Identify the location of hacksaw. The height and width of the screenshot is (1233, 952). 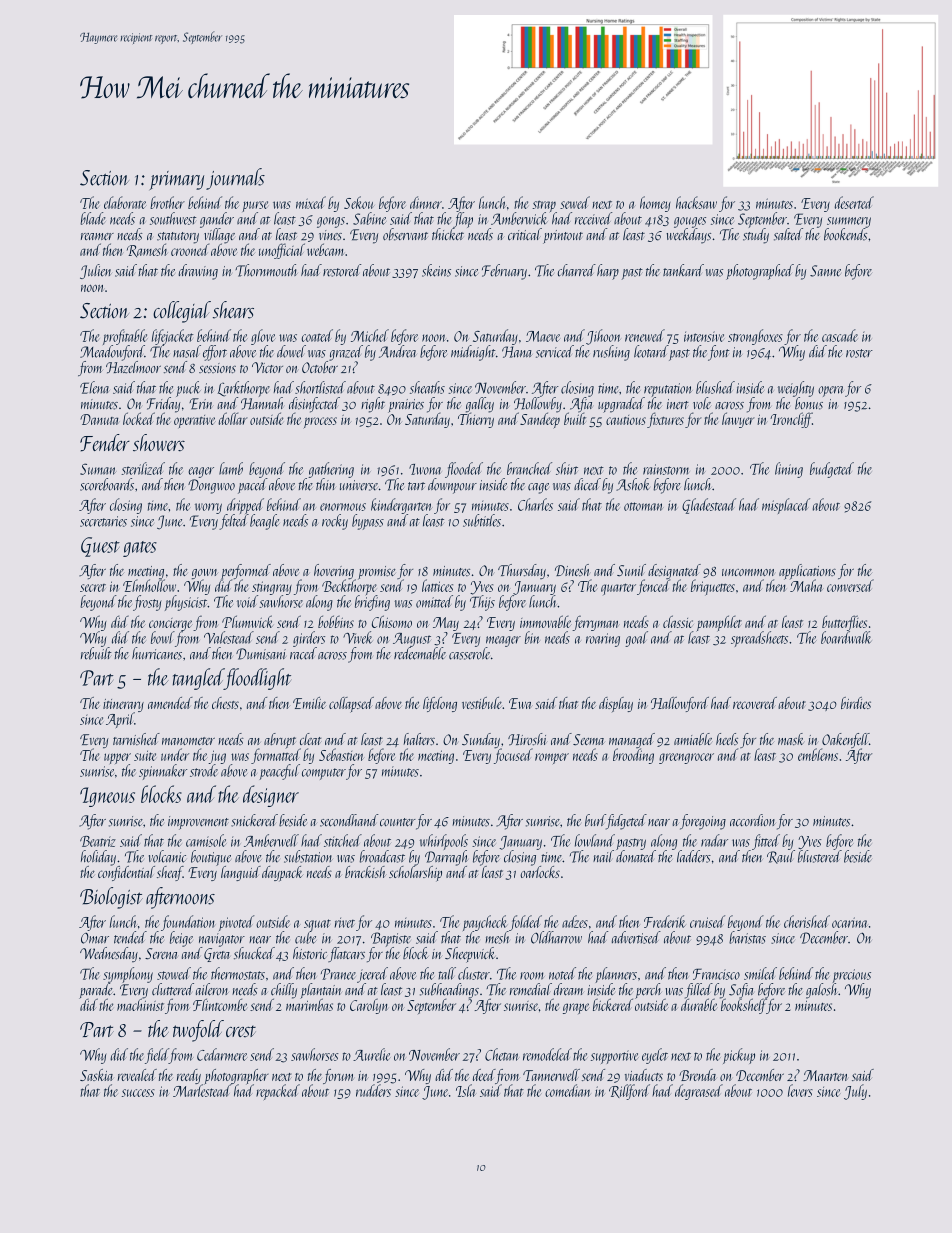
(696, 202).
